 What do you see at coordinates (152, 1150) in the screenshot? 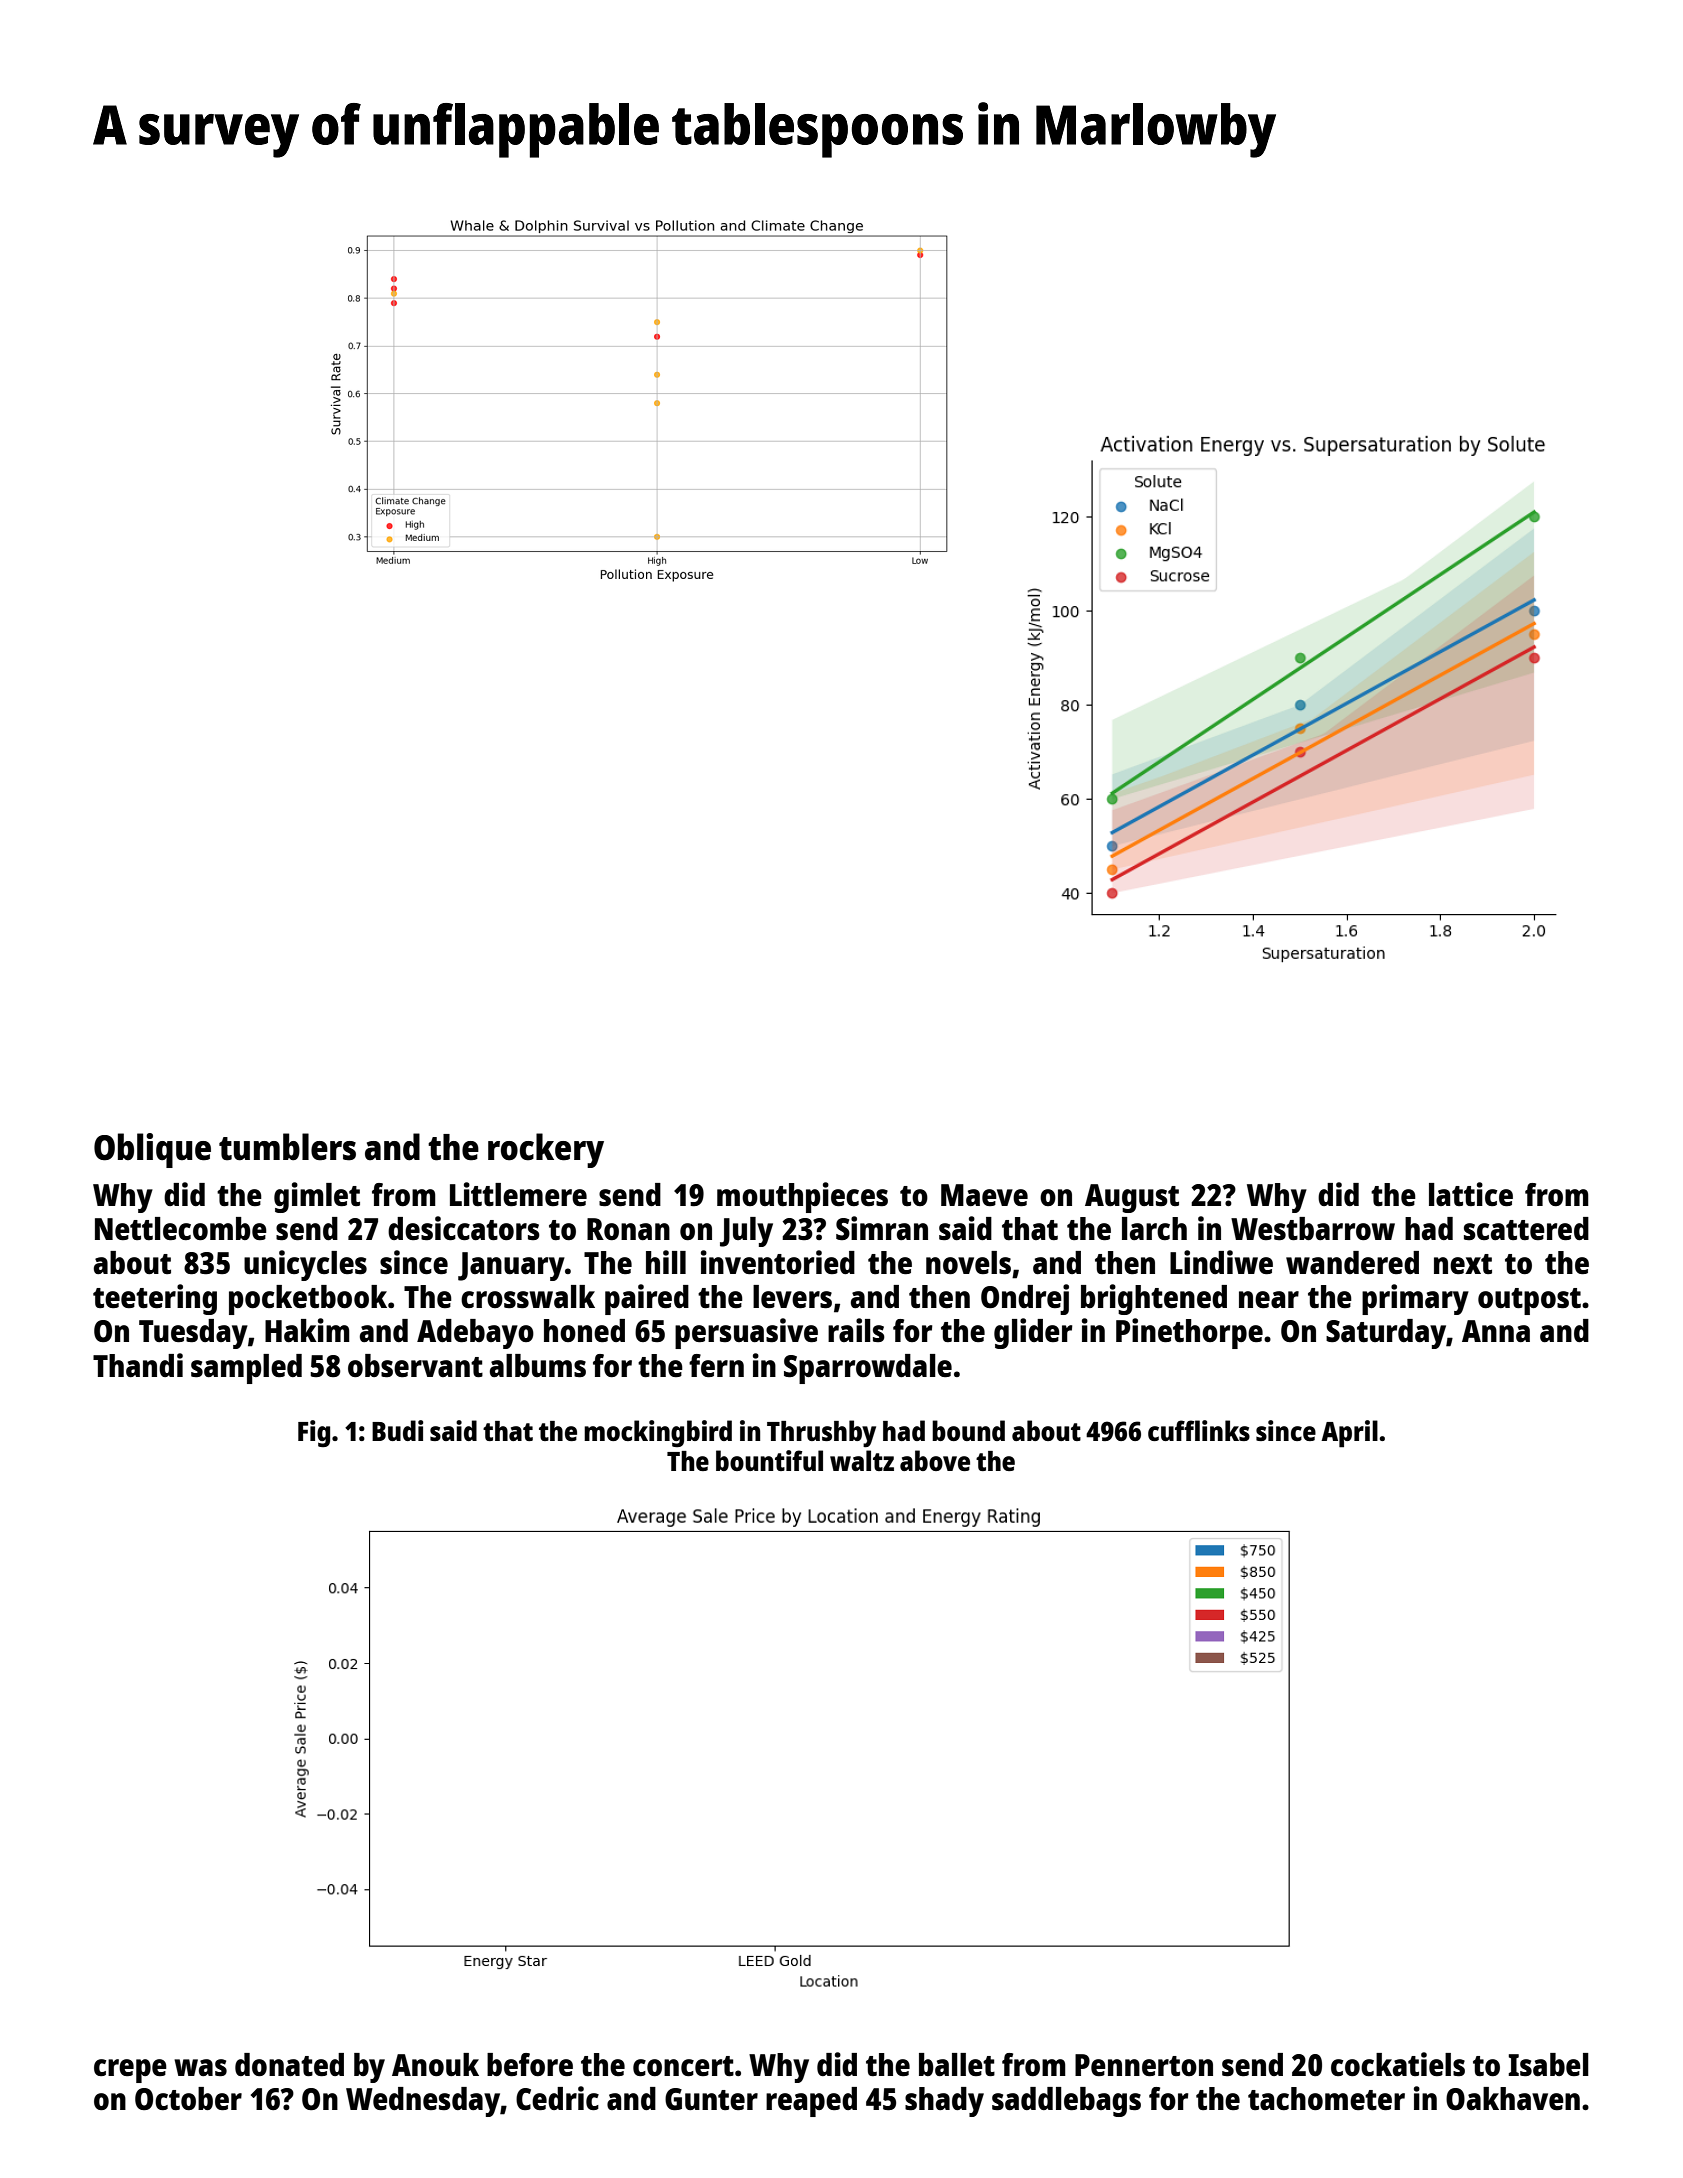
I see `Oblique` at bounding box center [152, 1150].
